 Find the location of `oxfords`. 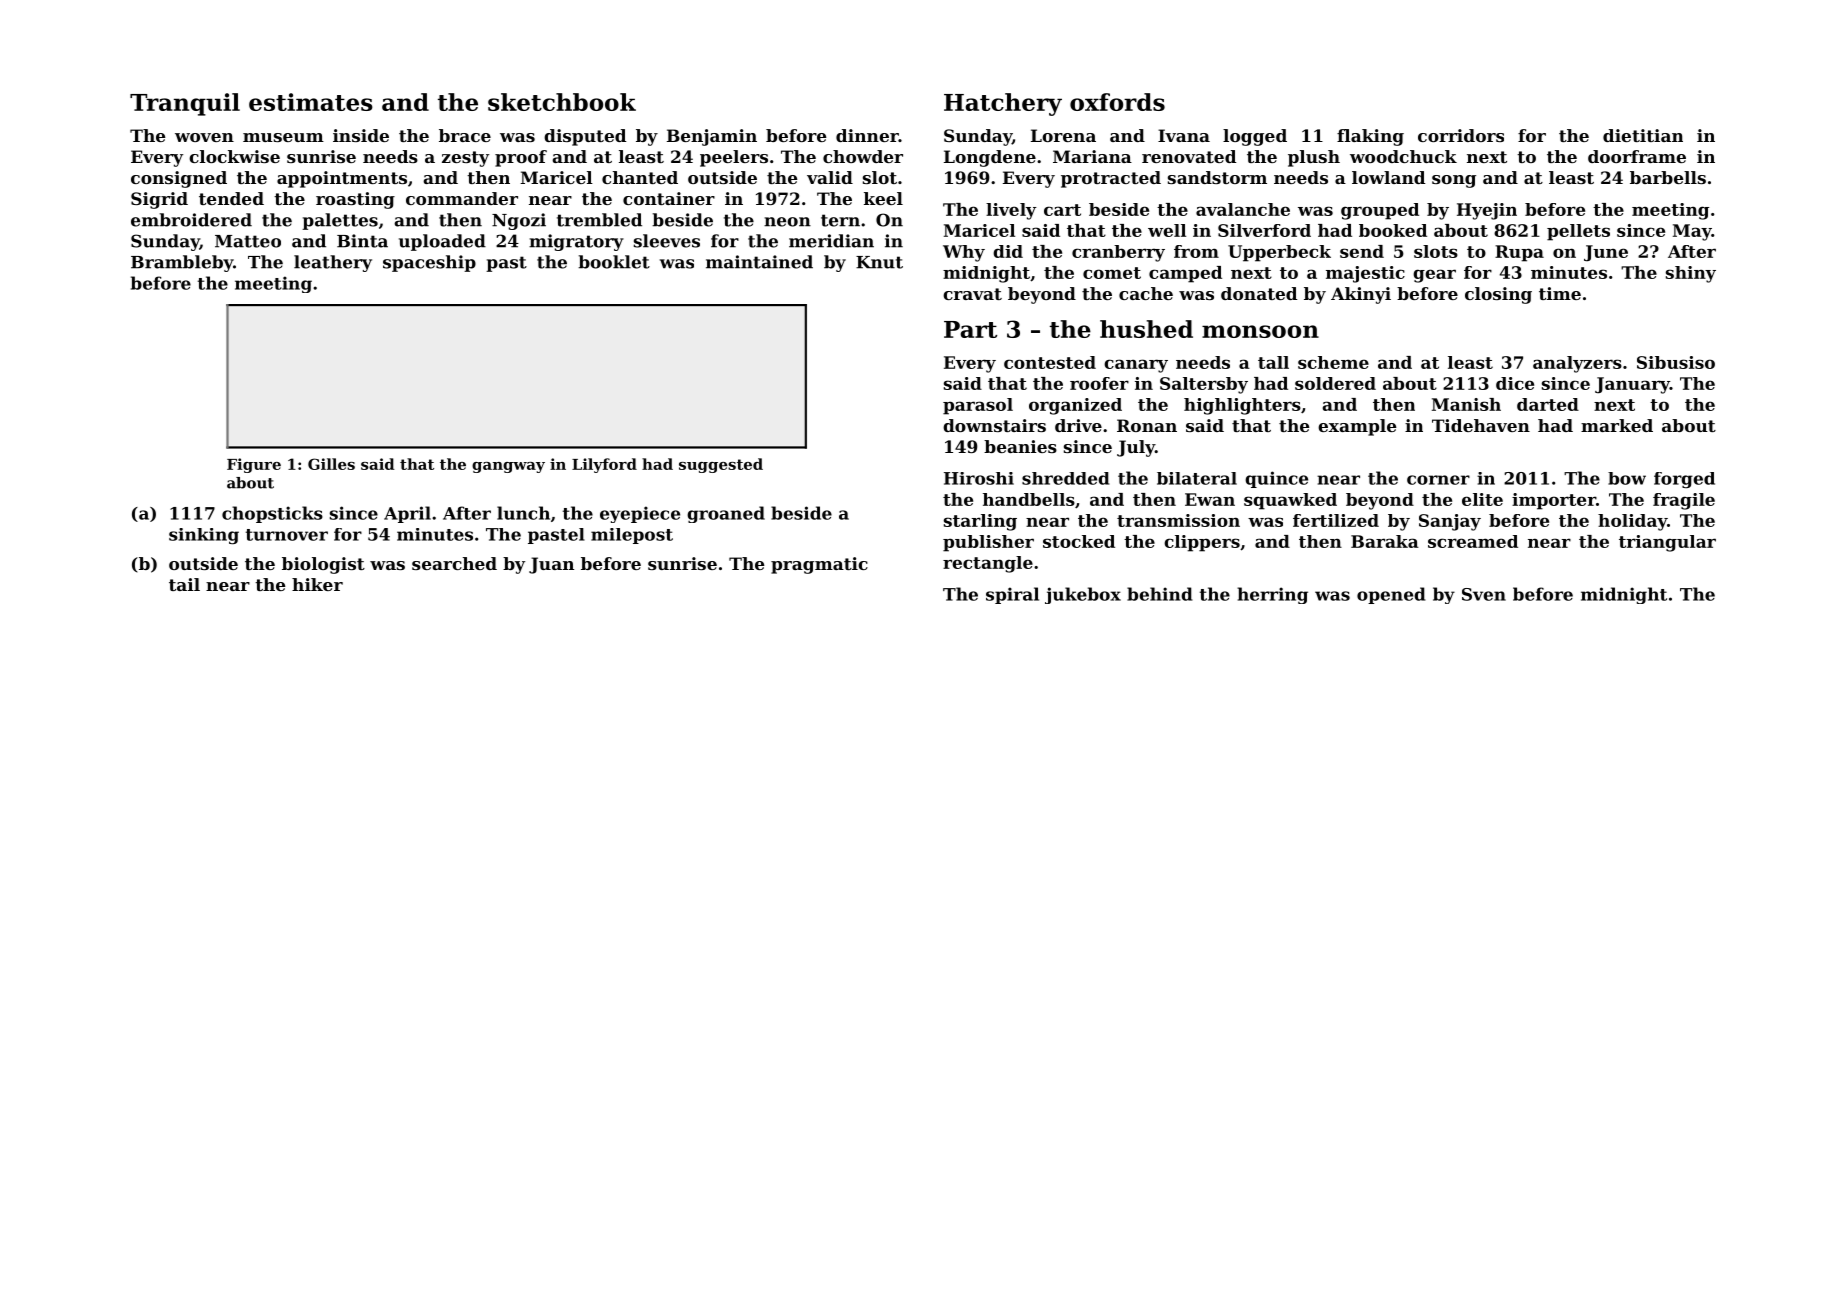

oxfords is located at coordinates (1117, 102).
